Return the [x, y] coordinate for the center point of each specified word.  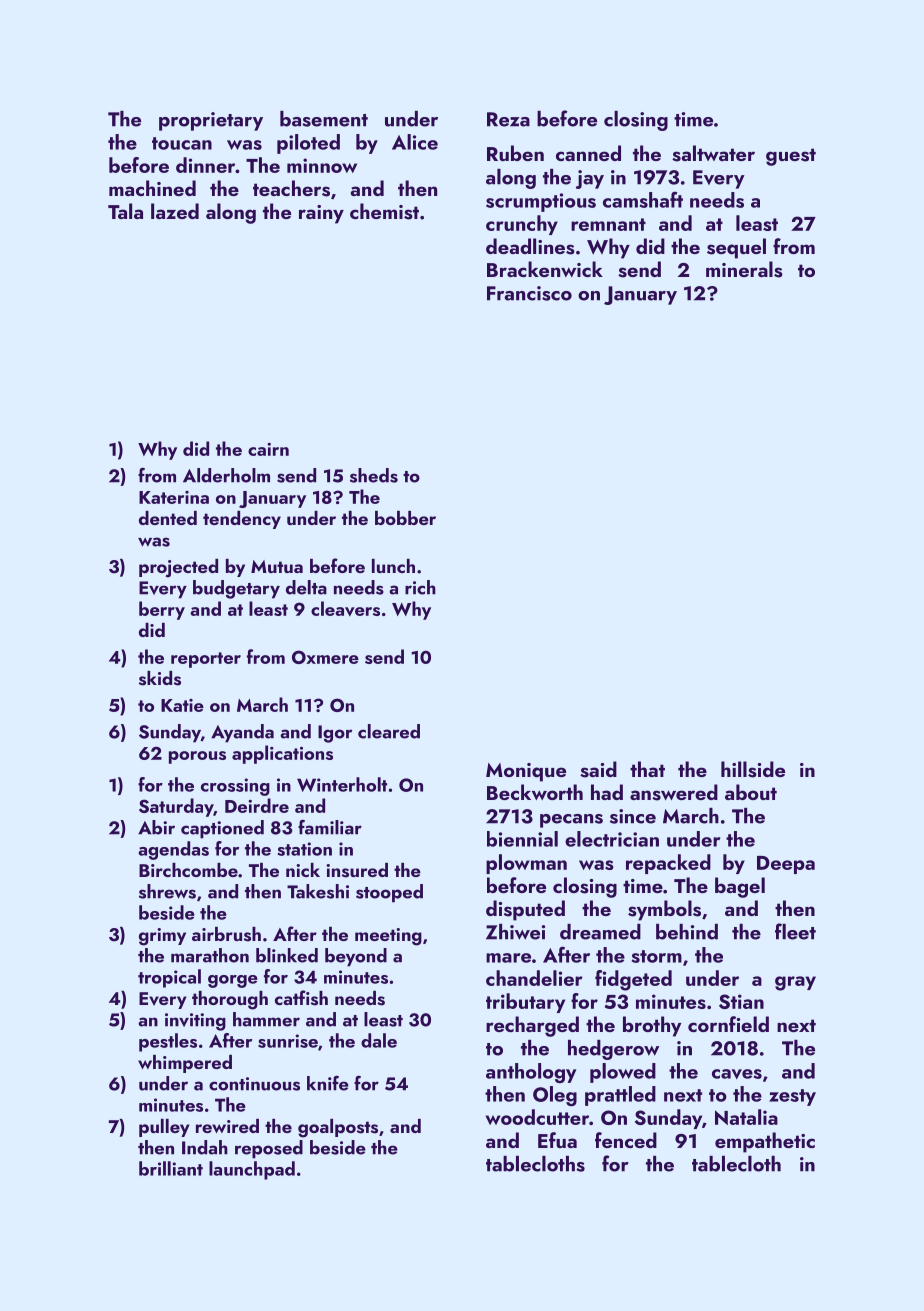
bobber [405, 518]
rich [420, 587]
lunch [393, 566]
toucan [182, 143]
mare [508, 958]
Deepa [786, 865]
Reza [508, 119]
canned [588, 153]
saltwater [713, 153]
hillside [753, 769]
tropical [169, 978]
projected [178, 568]
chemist [384, 211]
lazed [175, 211]
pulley [164, 1128]
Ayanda [242, 733]
